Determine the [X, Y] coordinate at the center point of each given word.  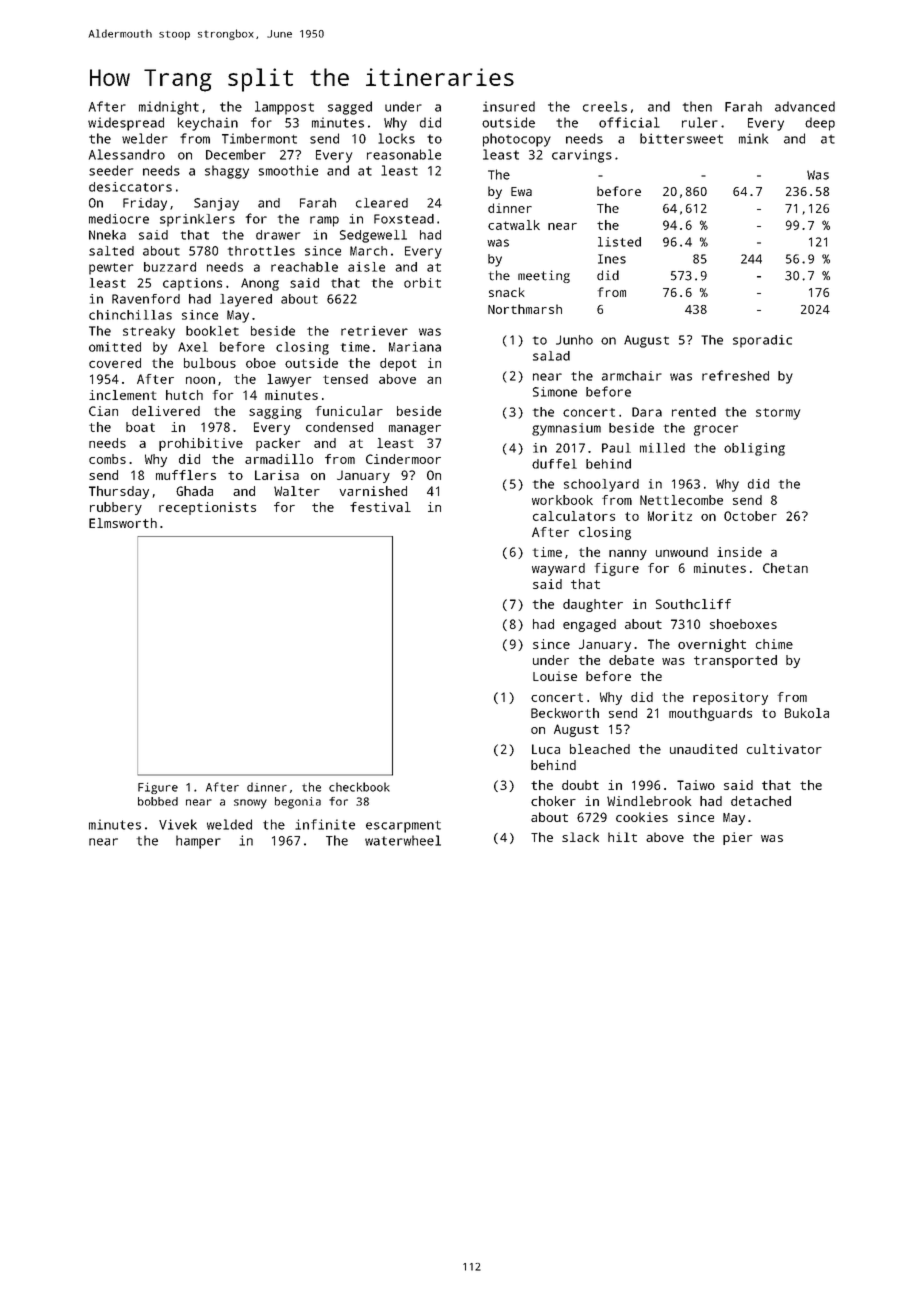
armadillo [279, 459]
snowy [250, 804]
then [697, 106]
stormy [778, 414]
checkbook [359, 787]
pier [737, 838]
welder [145, 138]
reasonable [404, 154]
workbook [562, 500]
